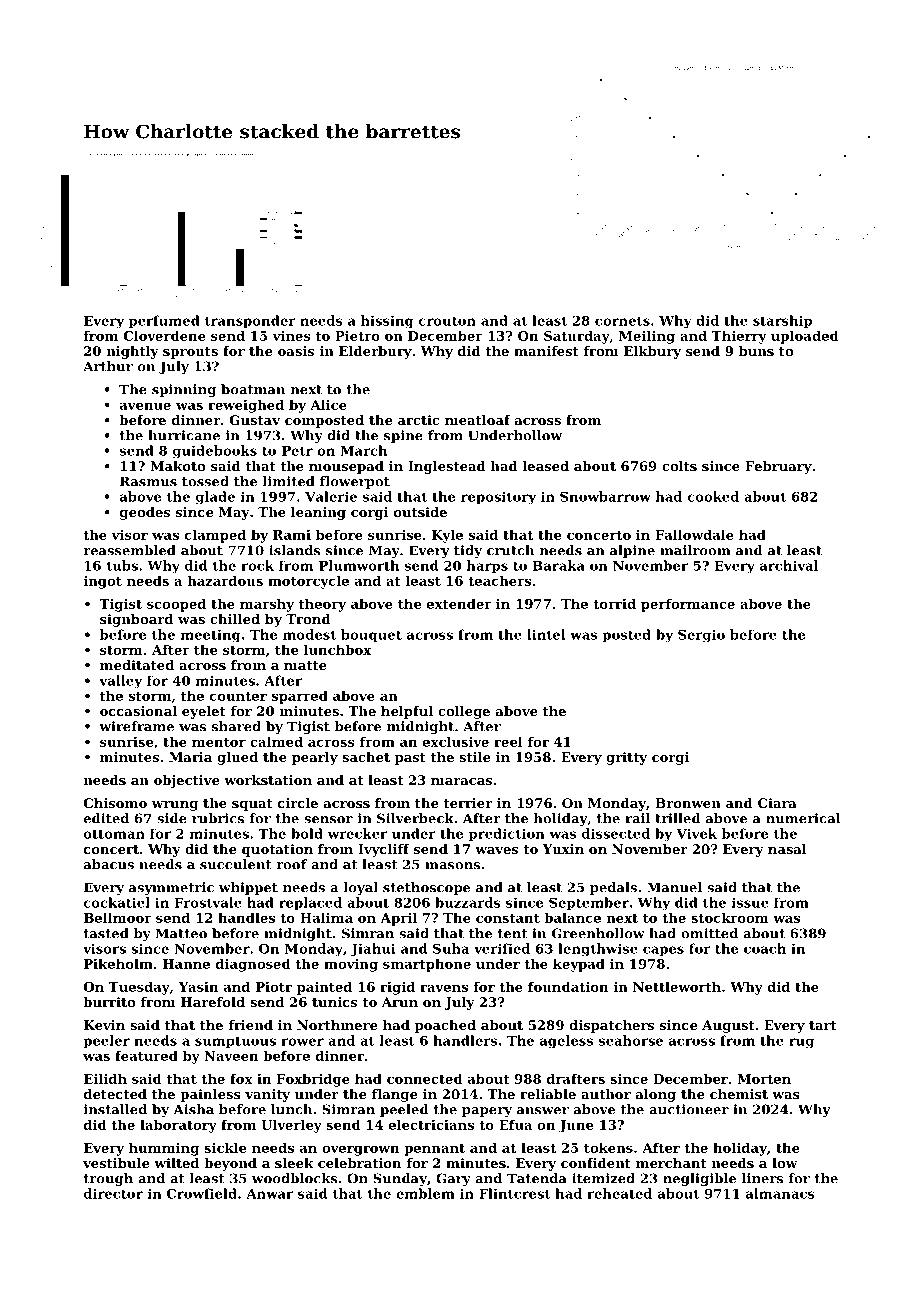  Describe the element at coordinates (371, 635) in the image. I see `bouquet` at that location.
